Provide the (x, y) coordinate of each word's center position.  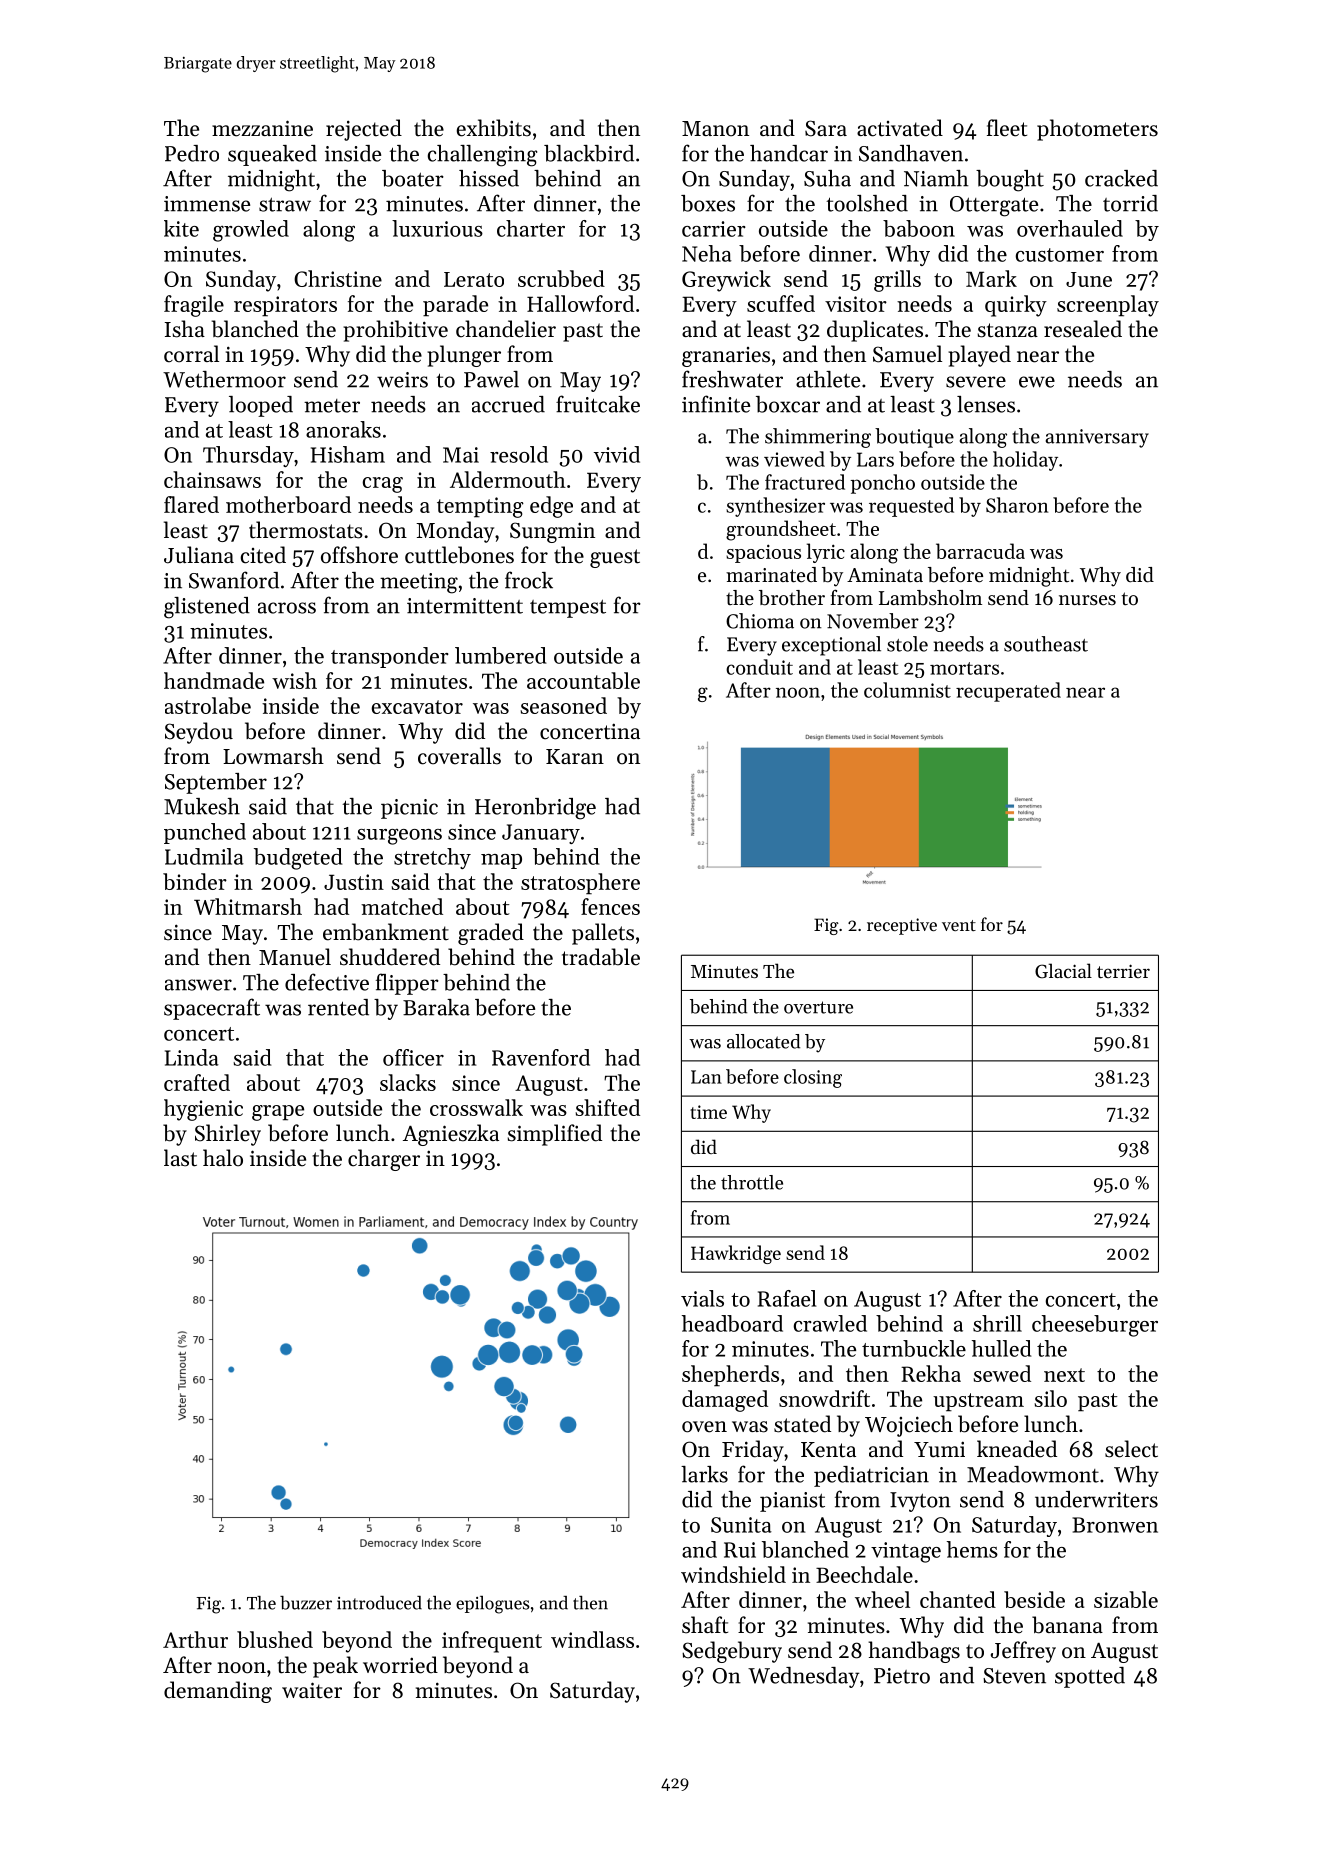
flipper (407, 984)
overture (818, 1007)
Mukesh (202, 806)
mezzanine (262, 128)
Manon (715, 129)
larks (704, 1474)
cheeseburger (1095, 1326)
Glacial (1063, 971)
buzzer (306, 1603)
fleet (1007, 128)
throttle (752, 1182)
